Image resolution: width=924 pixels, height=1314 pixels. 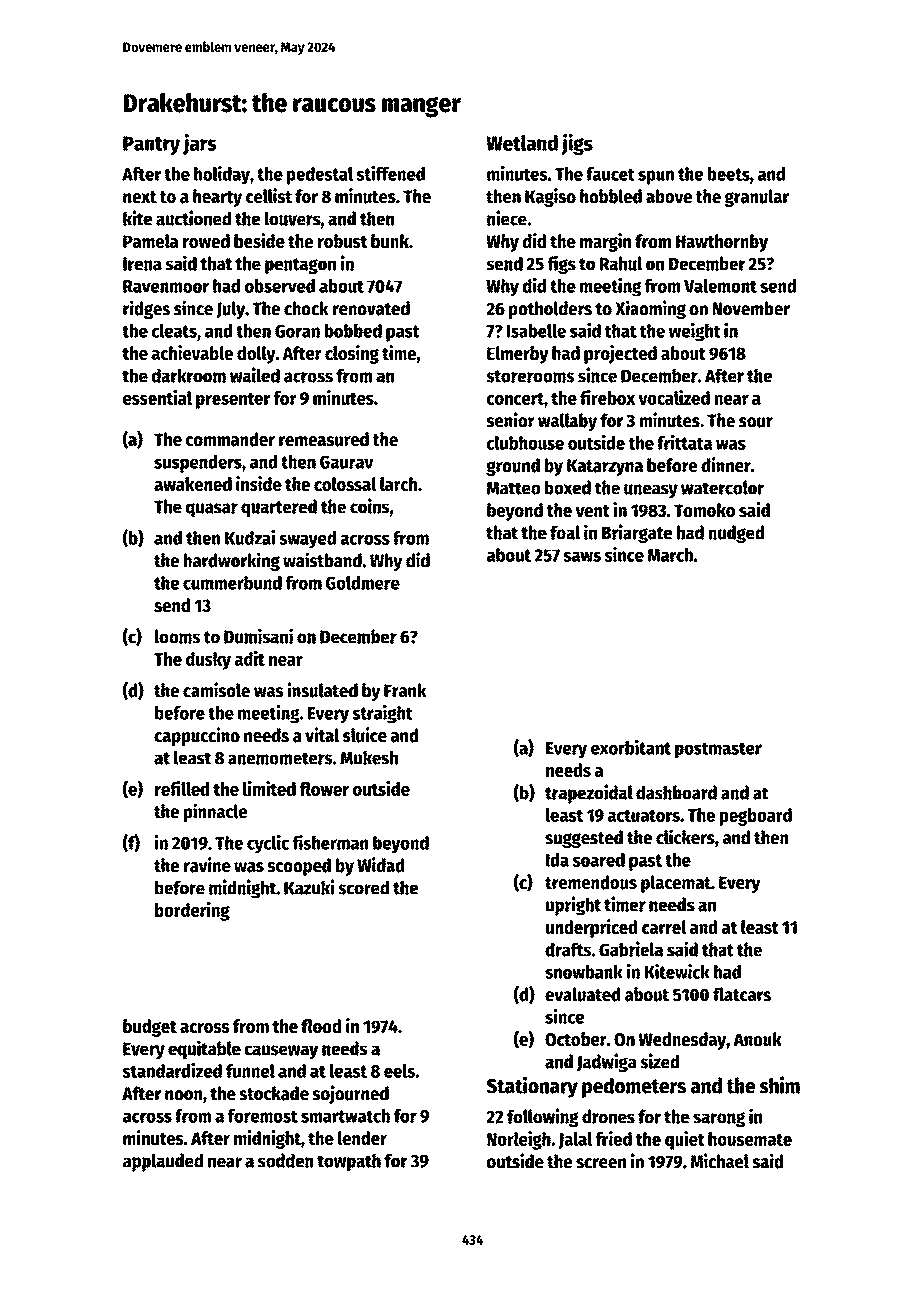 What do you see at coordinates (199, 144) in the page?
I see `jars` at bounding box center [199, 144].
